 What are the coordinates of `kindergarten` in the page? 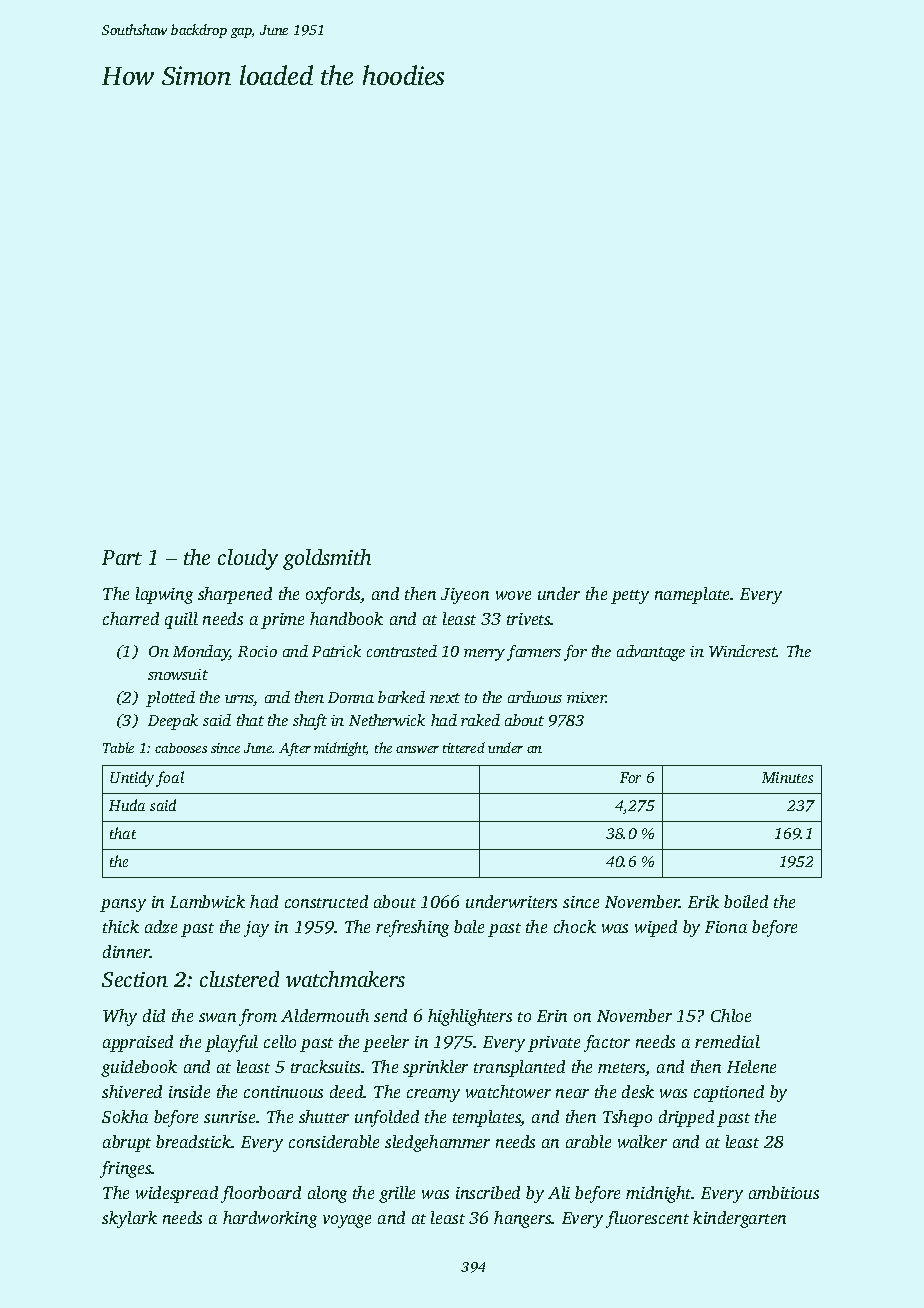 It's located at (739, 1219).
